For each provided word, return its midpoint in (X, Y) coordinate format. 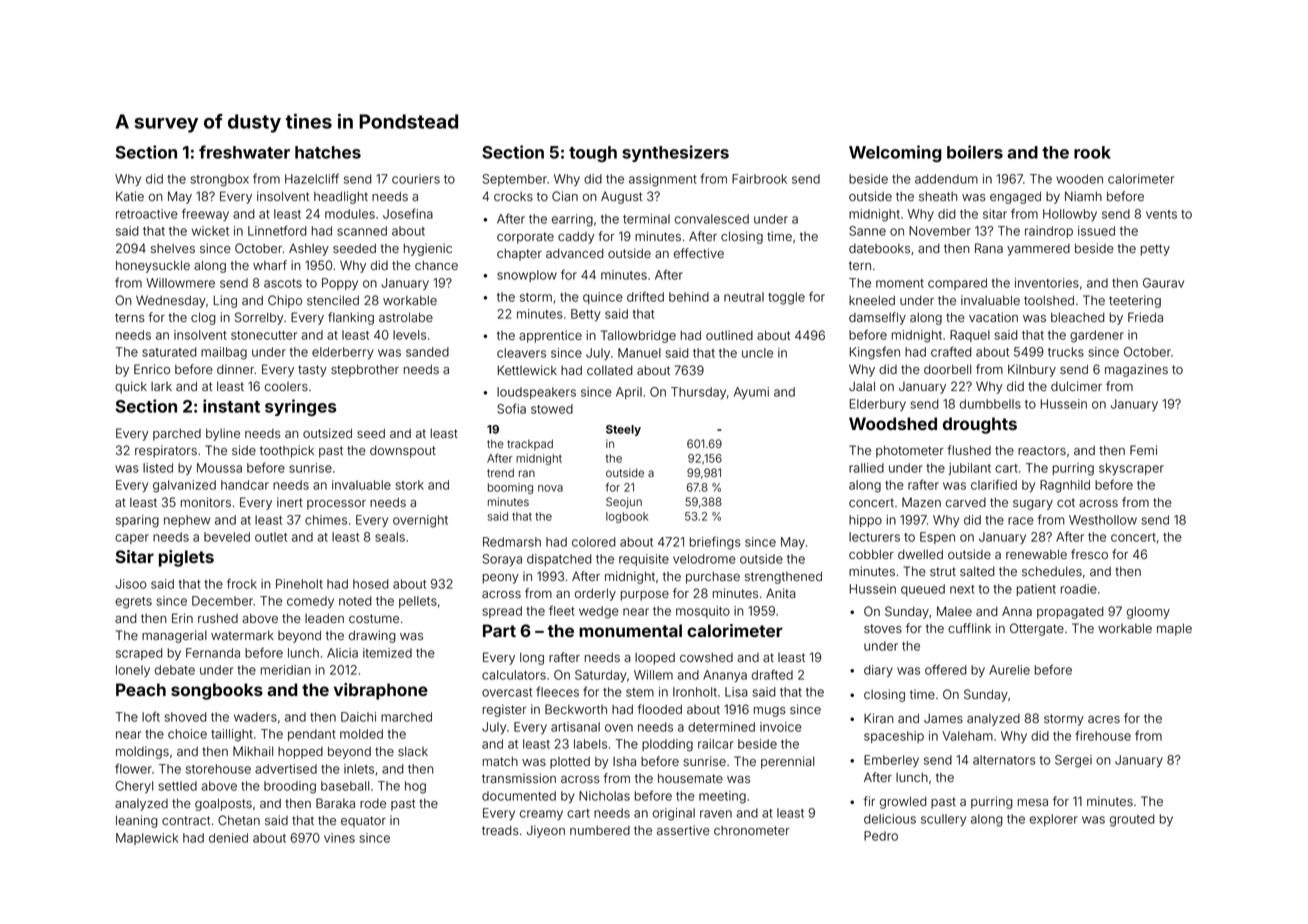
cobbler (871, 554)
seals (390, 537)
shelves (173, 249)
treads (500, 831)
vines (339, 838)
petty (1155, 250)
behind (689, 297)
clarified (994, 484)
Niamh (1083, 196)
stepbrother (365, 370)
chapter (519, 255)
